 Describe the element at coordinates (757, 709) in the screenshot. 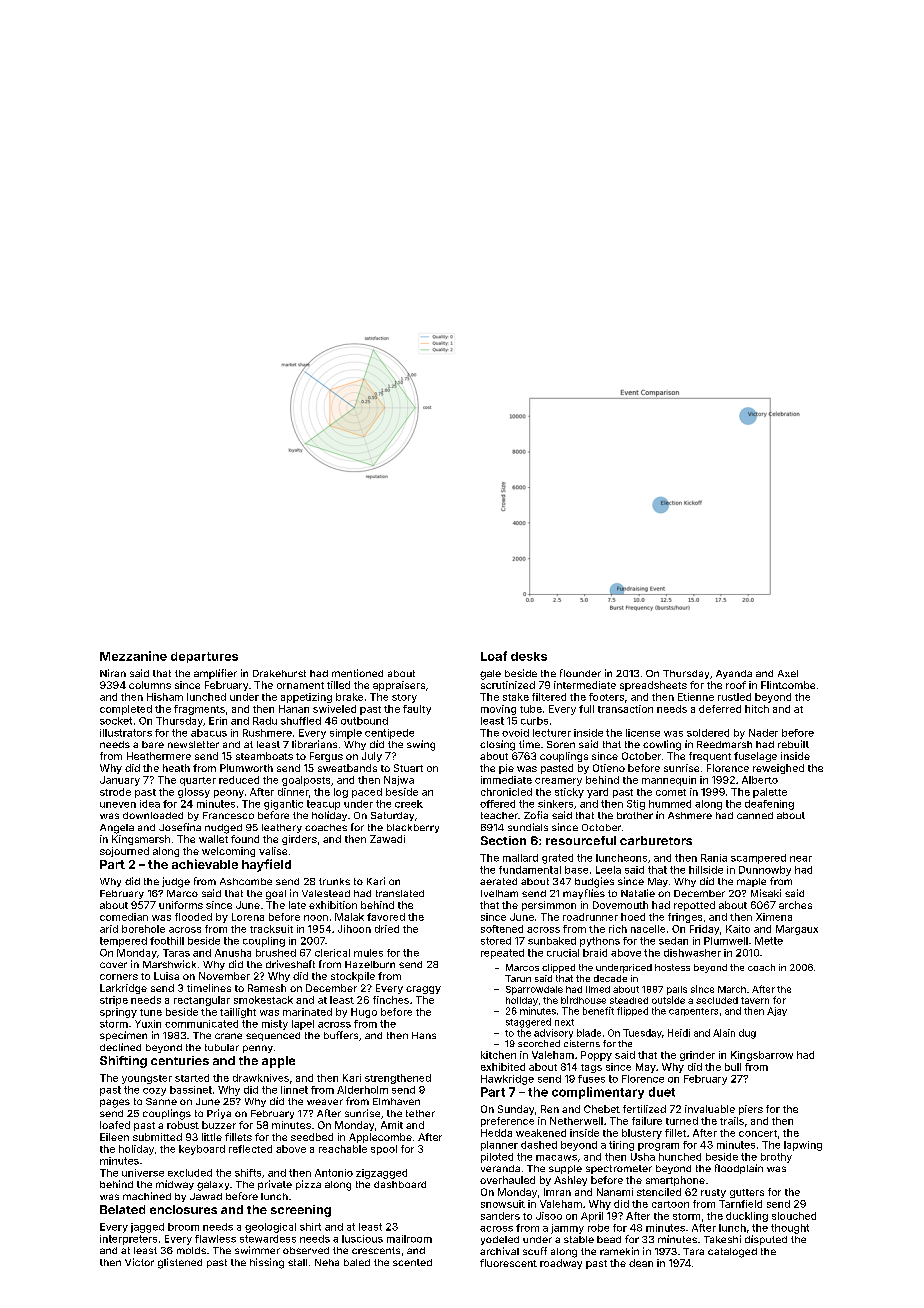

I see `hitch` at that location.
